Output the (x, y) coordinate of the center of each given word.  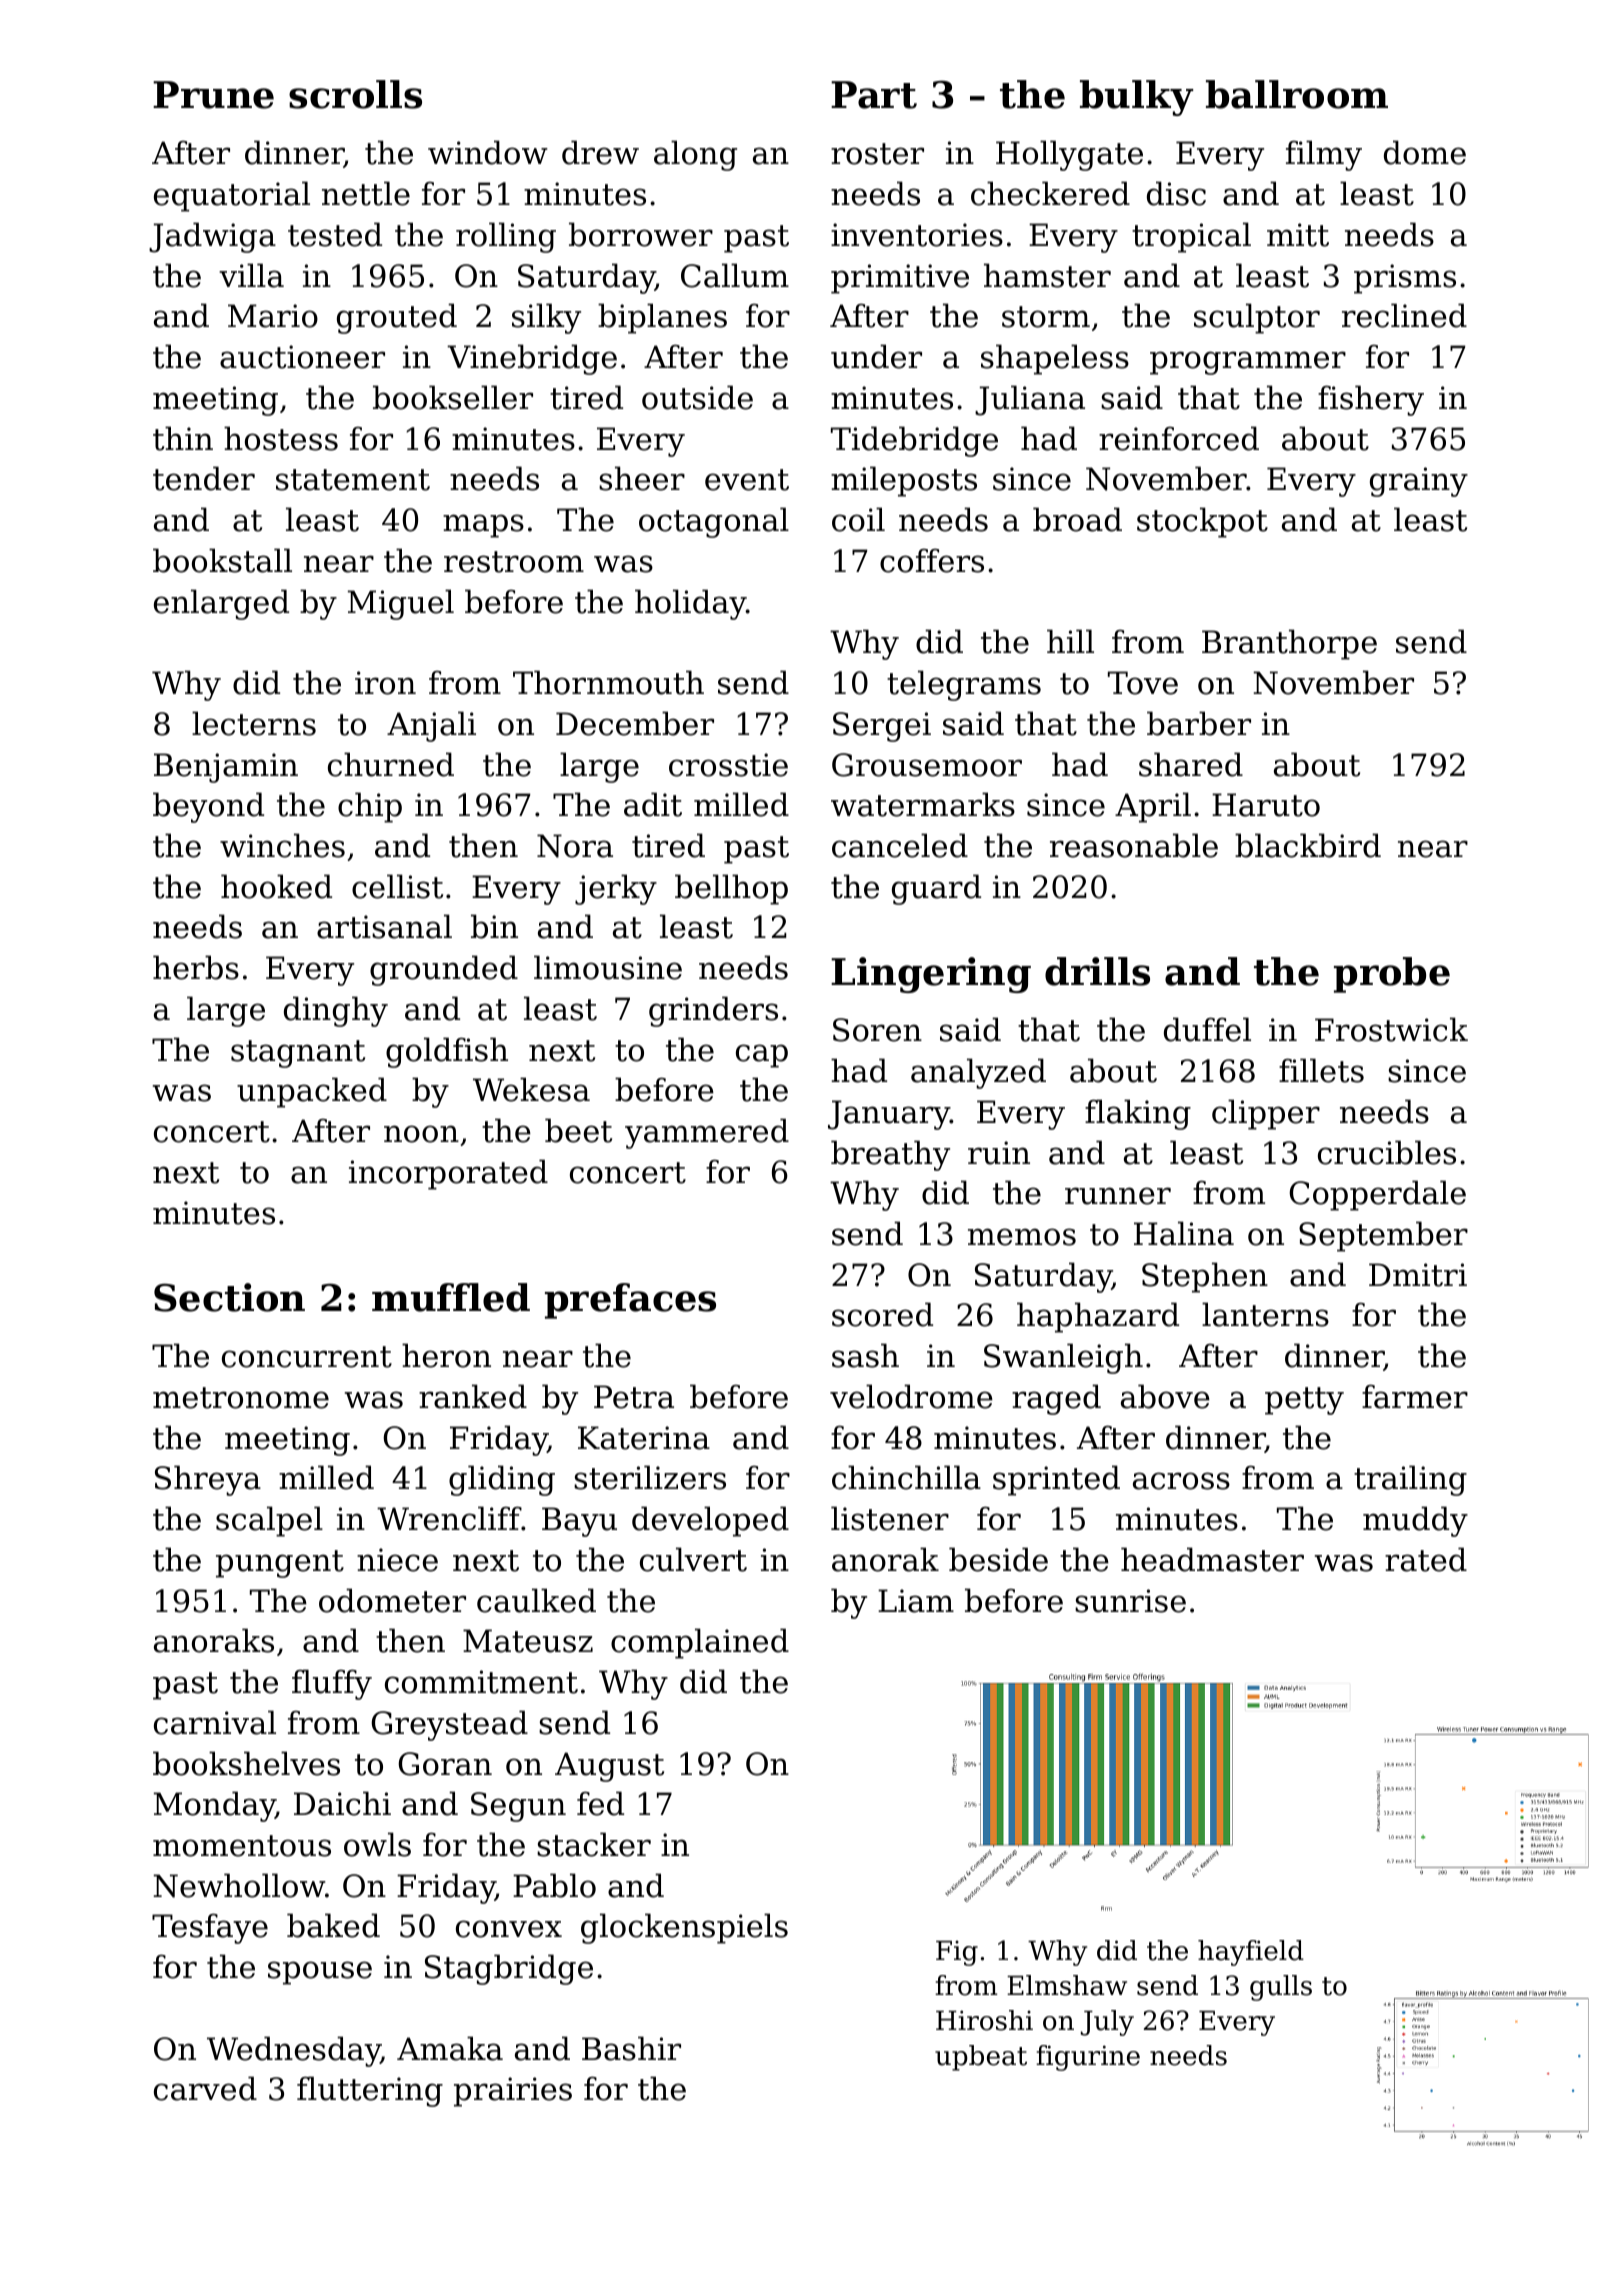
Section (229, 1297)
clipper (1266, 1114)
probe (1392, 975)
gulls (1281, 1988)
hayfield (1251, 1953)
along (695, 155)
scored (882, 1314)
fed (600, 1803)
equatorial (232, 196)
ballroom (1297, 94)
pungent (280, 1564)
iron (385, 683)
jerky (616, 889)
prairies (513, 2092)
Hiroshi (984, 2020)
